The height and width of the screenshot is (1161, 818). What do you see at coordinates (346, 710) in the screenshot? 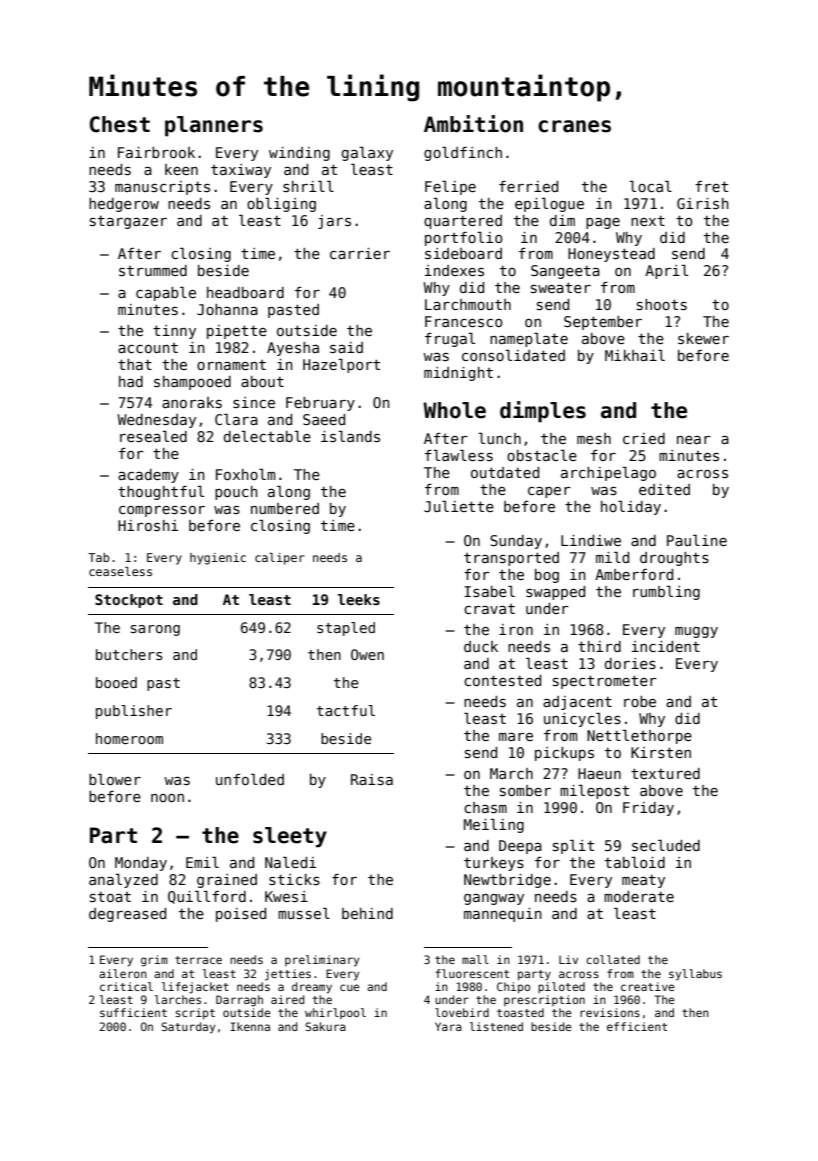
I see `tactful` at bounding box center [346, 710].
